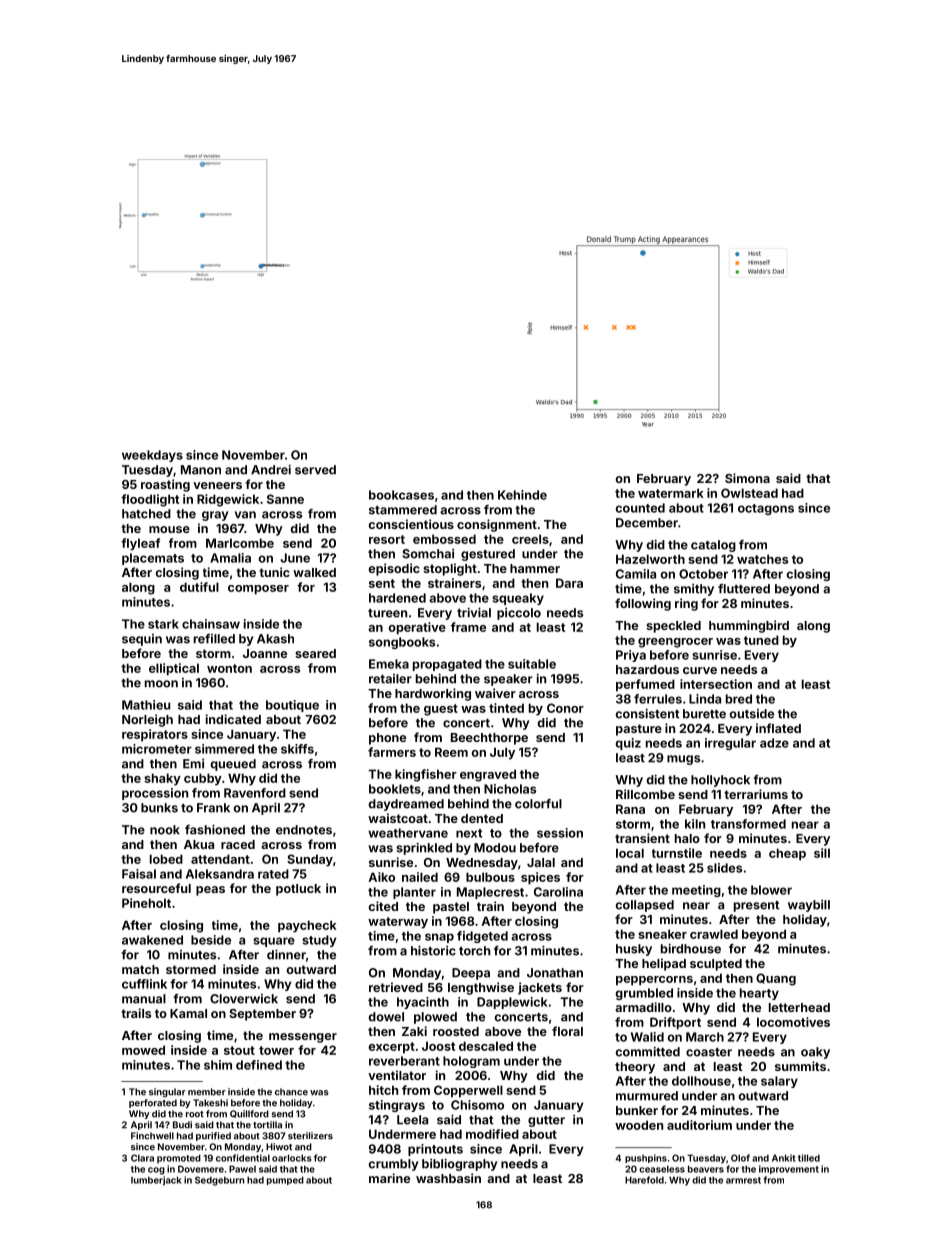  What do you see at coordinates (291, 1092) in the screenshot?
I see `chance` at bounding box center [291, 1092].
